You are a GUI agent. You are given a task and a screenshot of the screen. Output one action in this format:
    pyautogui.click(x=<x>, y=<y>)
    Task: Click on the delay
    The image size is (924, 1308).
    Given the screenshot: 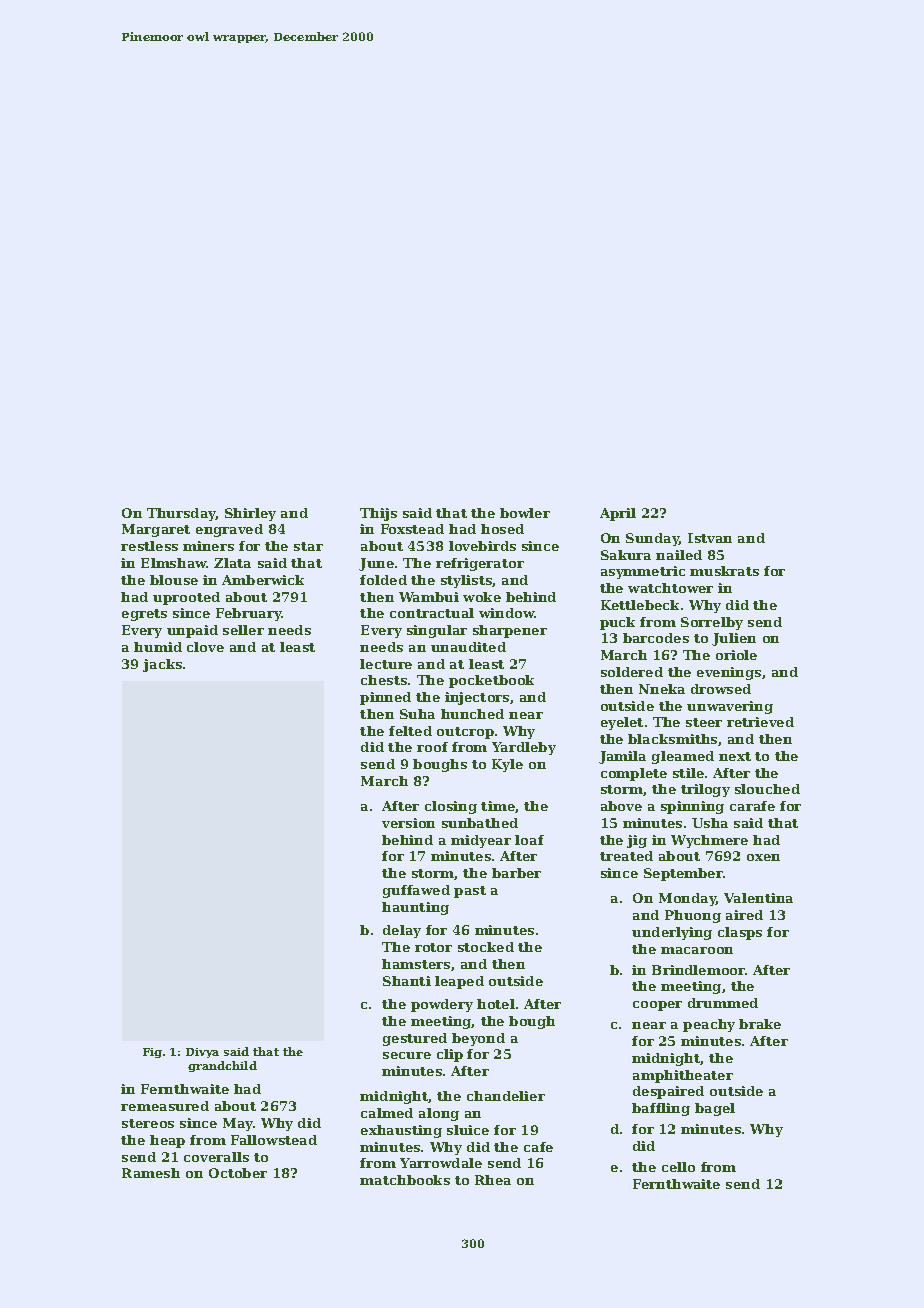 What is the action you would take?
    pyautogui.click(x=402, y=931)
